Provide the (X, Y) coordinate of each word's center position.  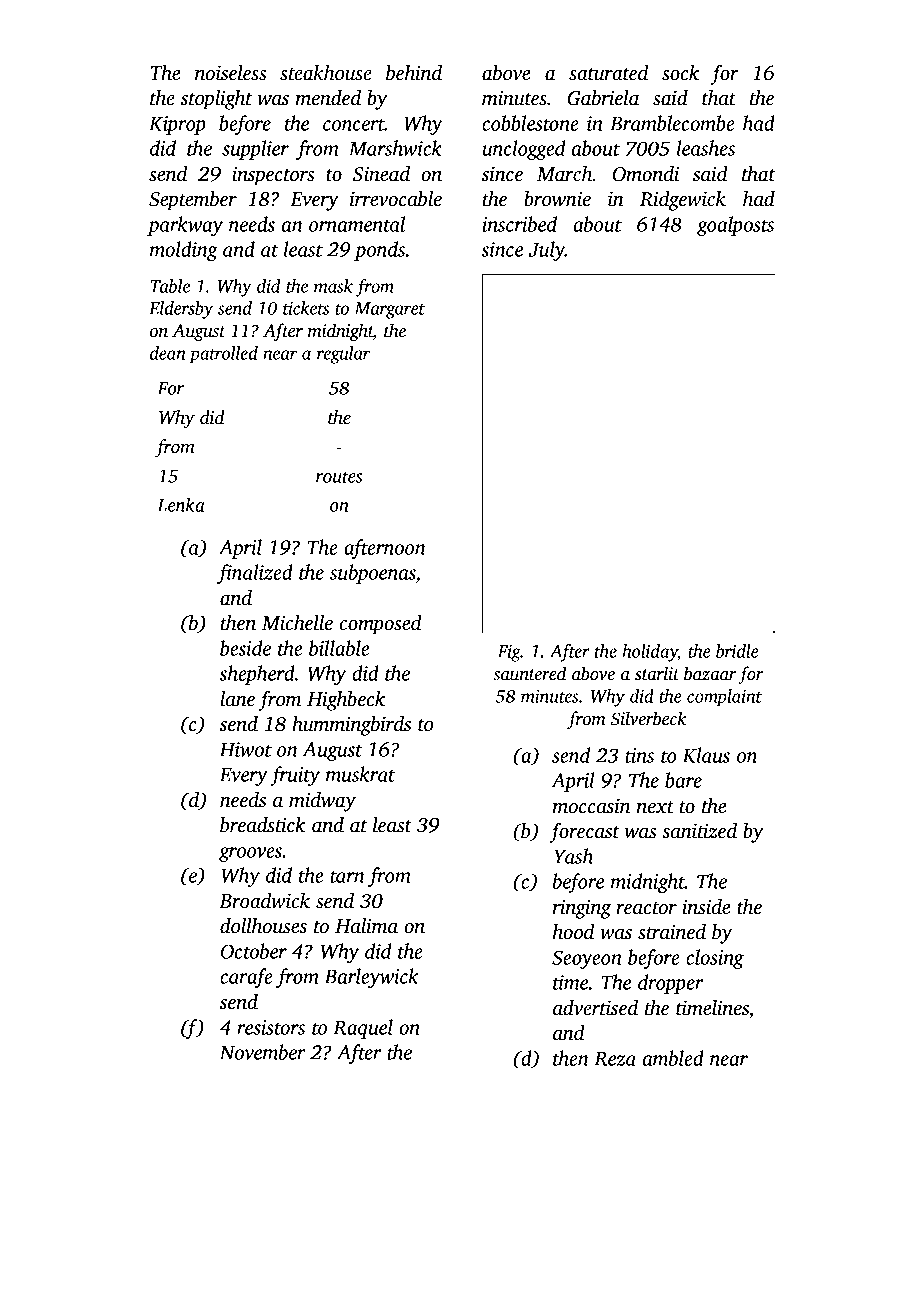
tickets (306, 308)
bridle (737, 651)
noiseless (230, 73)
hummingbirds (351, 726)
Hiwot (246, 749)
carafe (246, 978)
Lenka (181, 504)
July (547, 251)
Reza (615, 1059)
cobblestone (530, 123)
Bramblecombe (672, 123)
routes (339, 477)
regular (343, 355)
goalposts (735, 226)
